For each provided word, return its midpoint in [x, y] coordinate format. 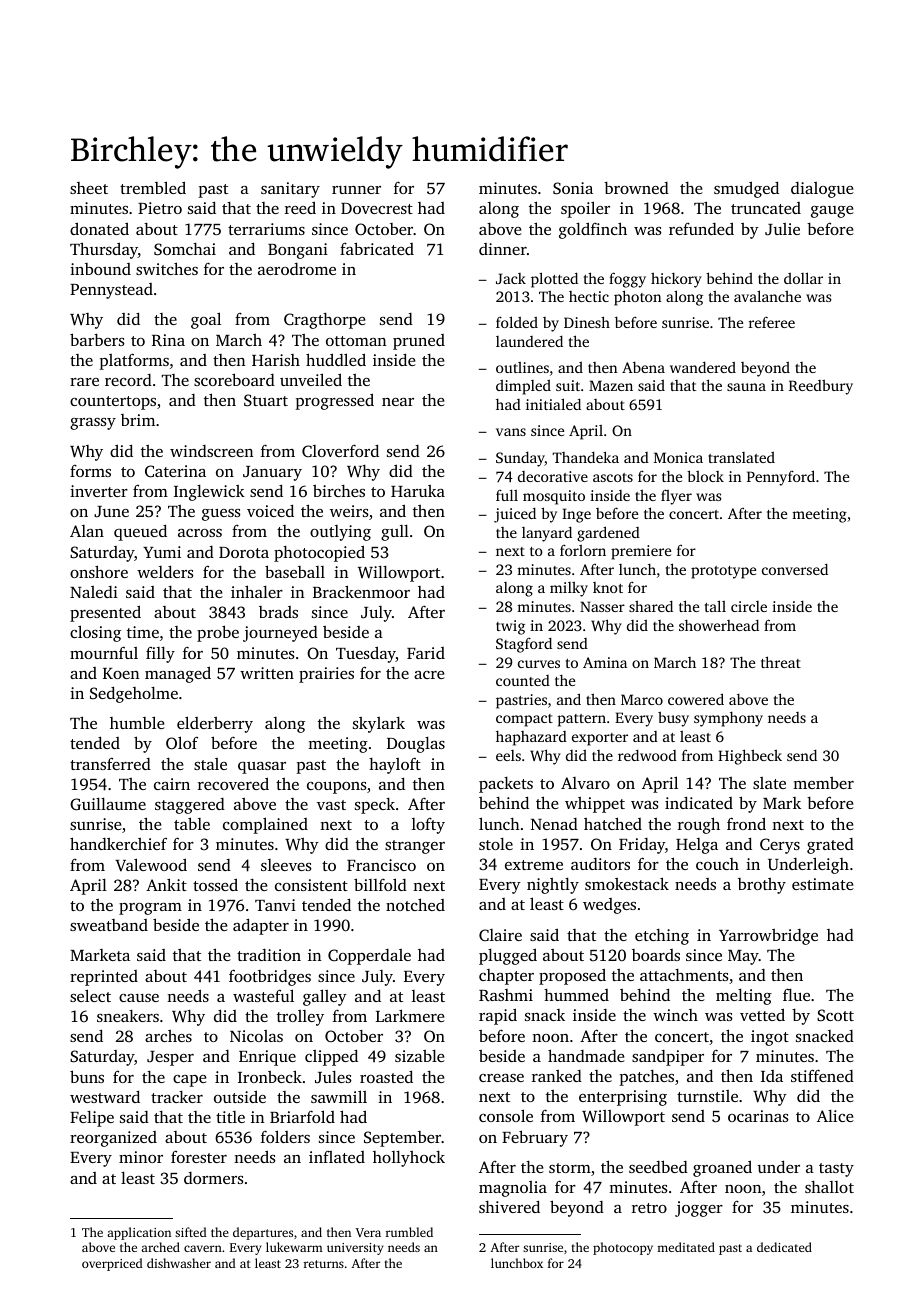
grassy [93, 424]
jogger [699, 1209]
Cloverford [340, 451]
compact [524, 720]
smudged [746, 189]
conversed [795, 569]
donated [99, 228]
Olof [182, 743]
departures [263, 1233]
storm [570, 1168]
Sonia [573, 188]
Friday [642, 846]
